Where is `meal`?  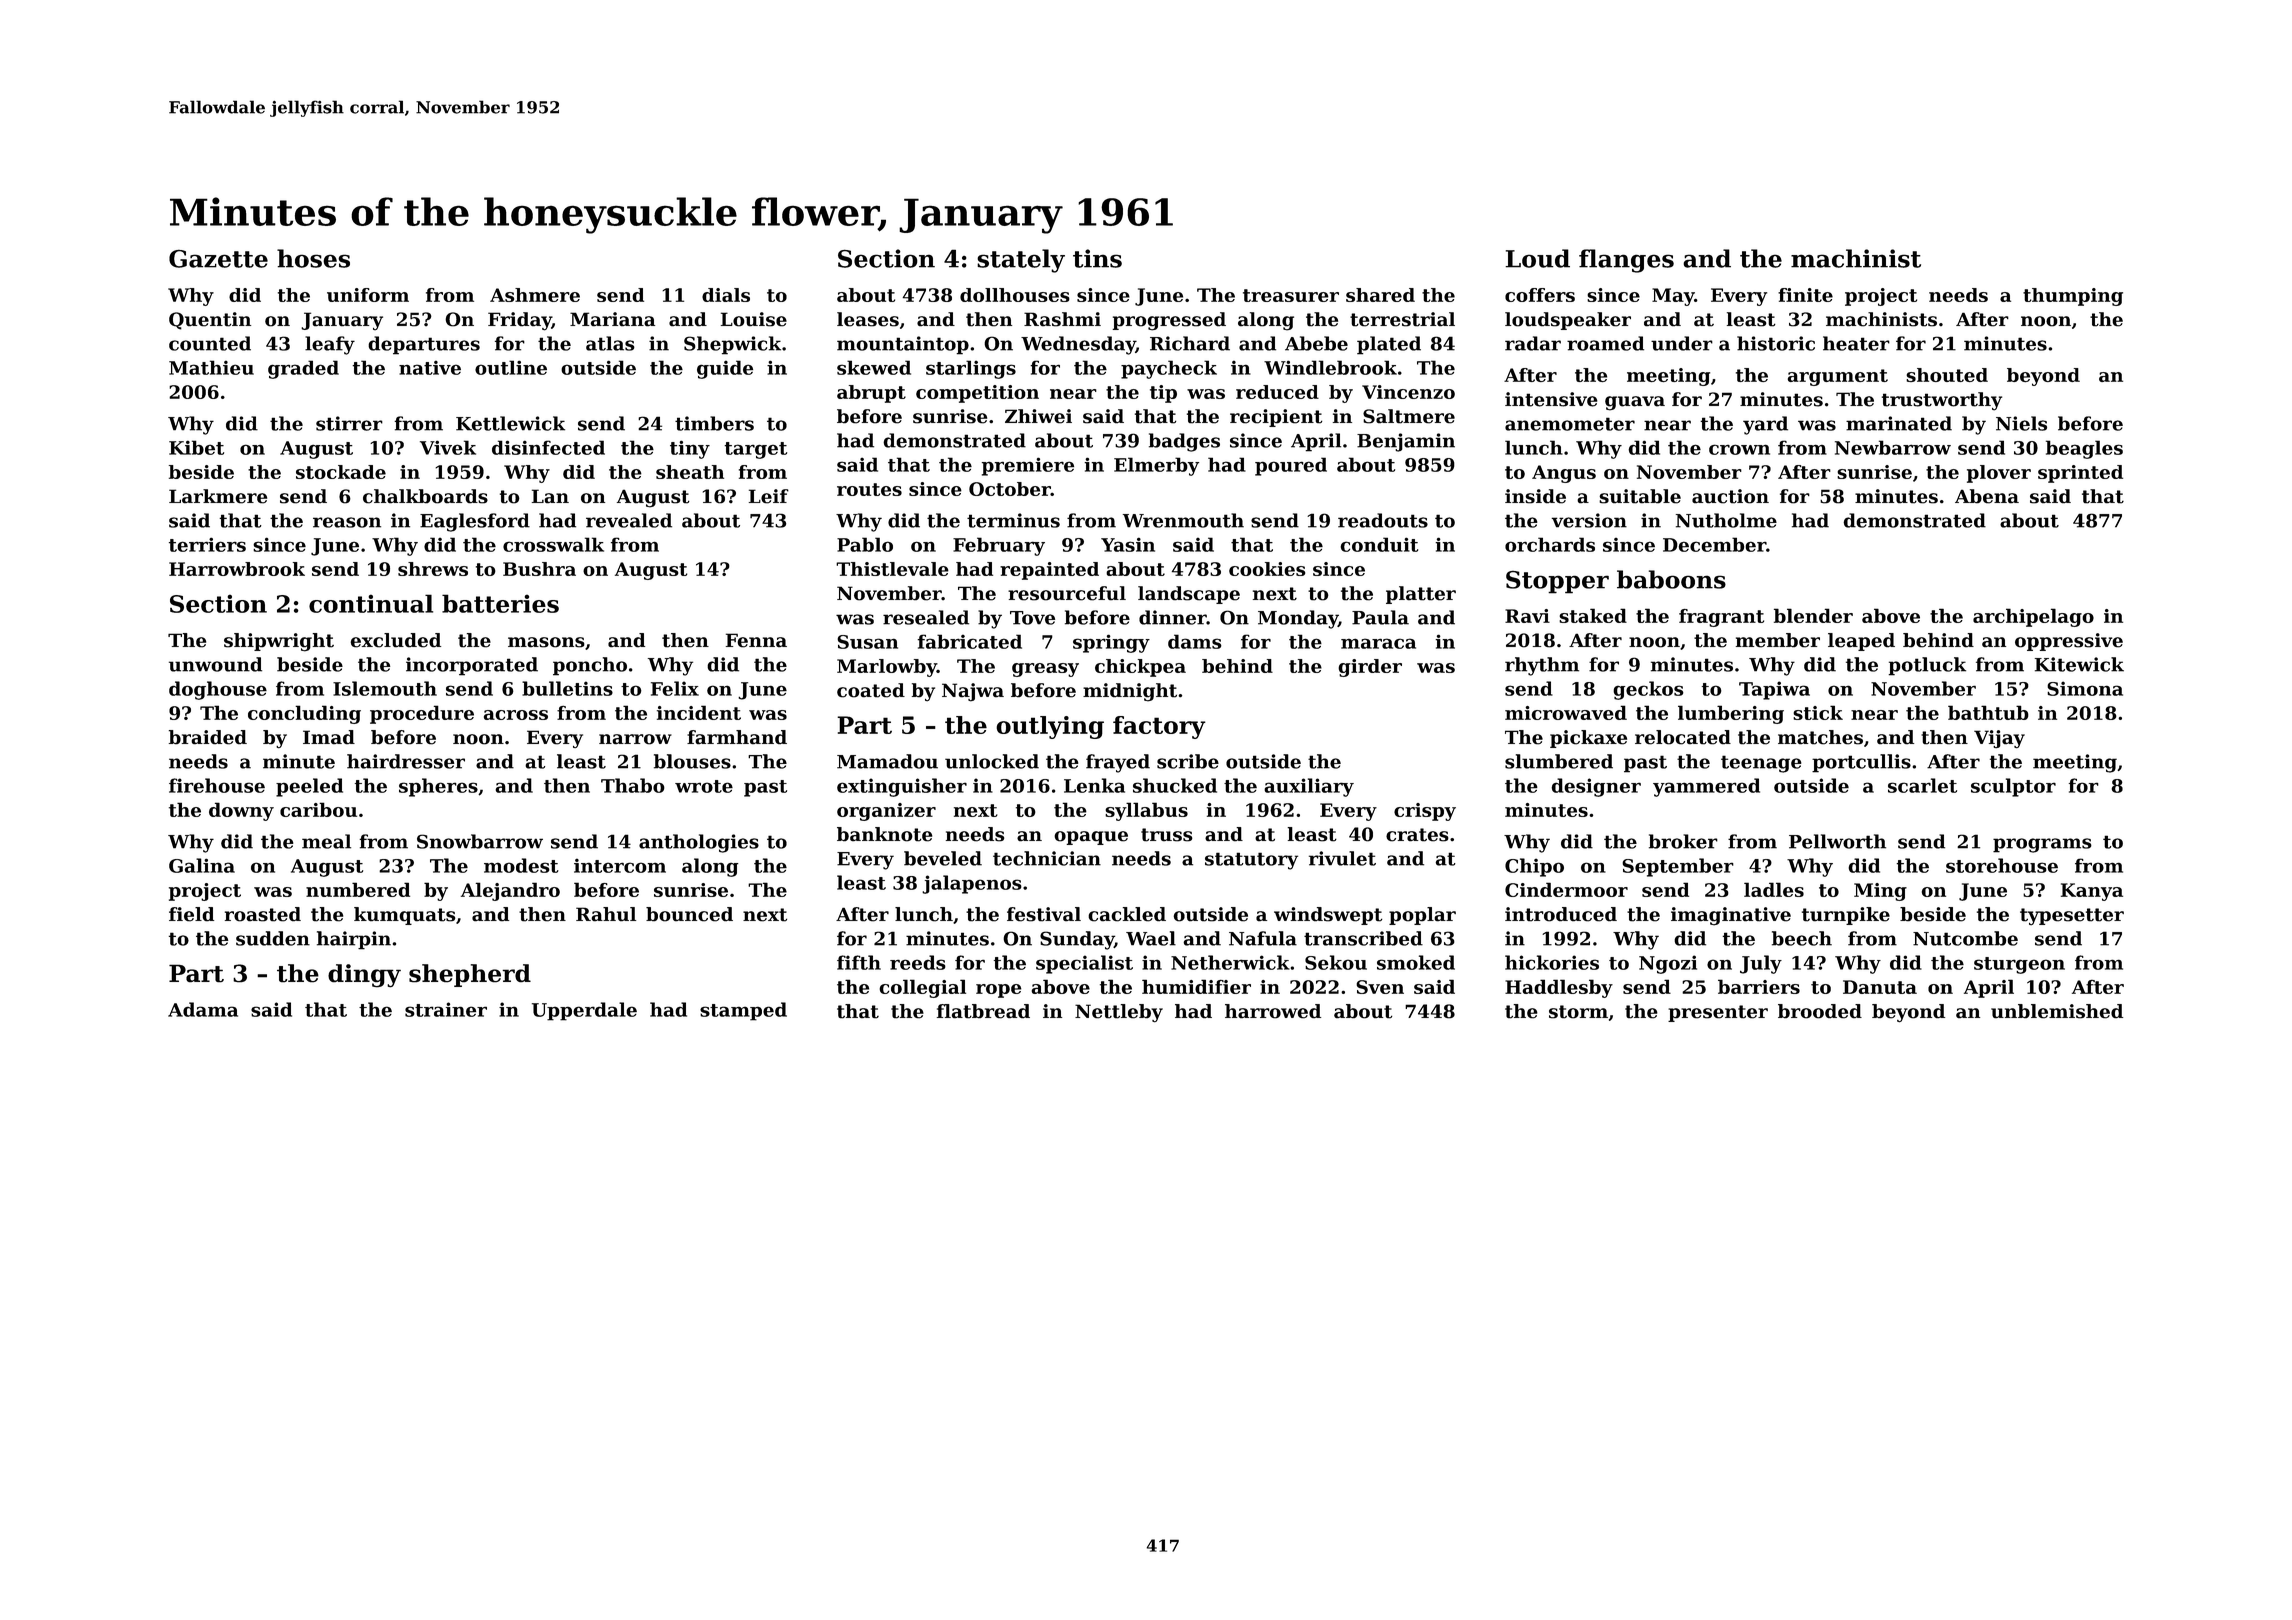
meal is located at coordinates (326, 841).
